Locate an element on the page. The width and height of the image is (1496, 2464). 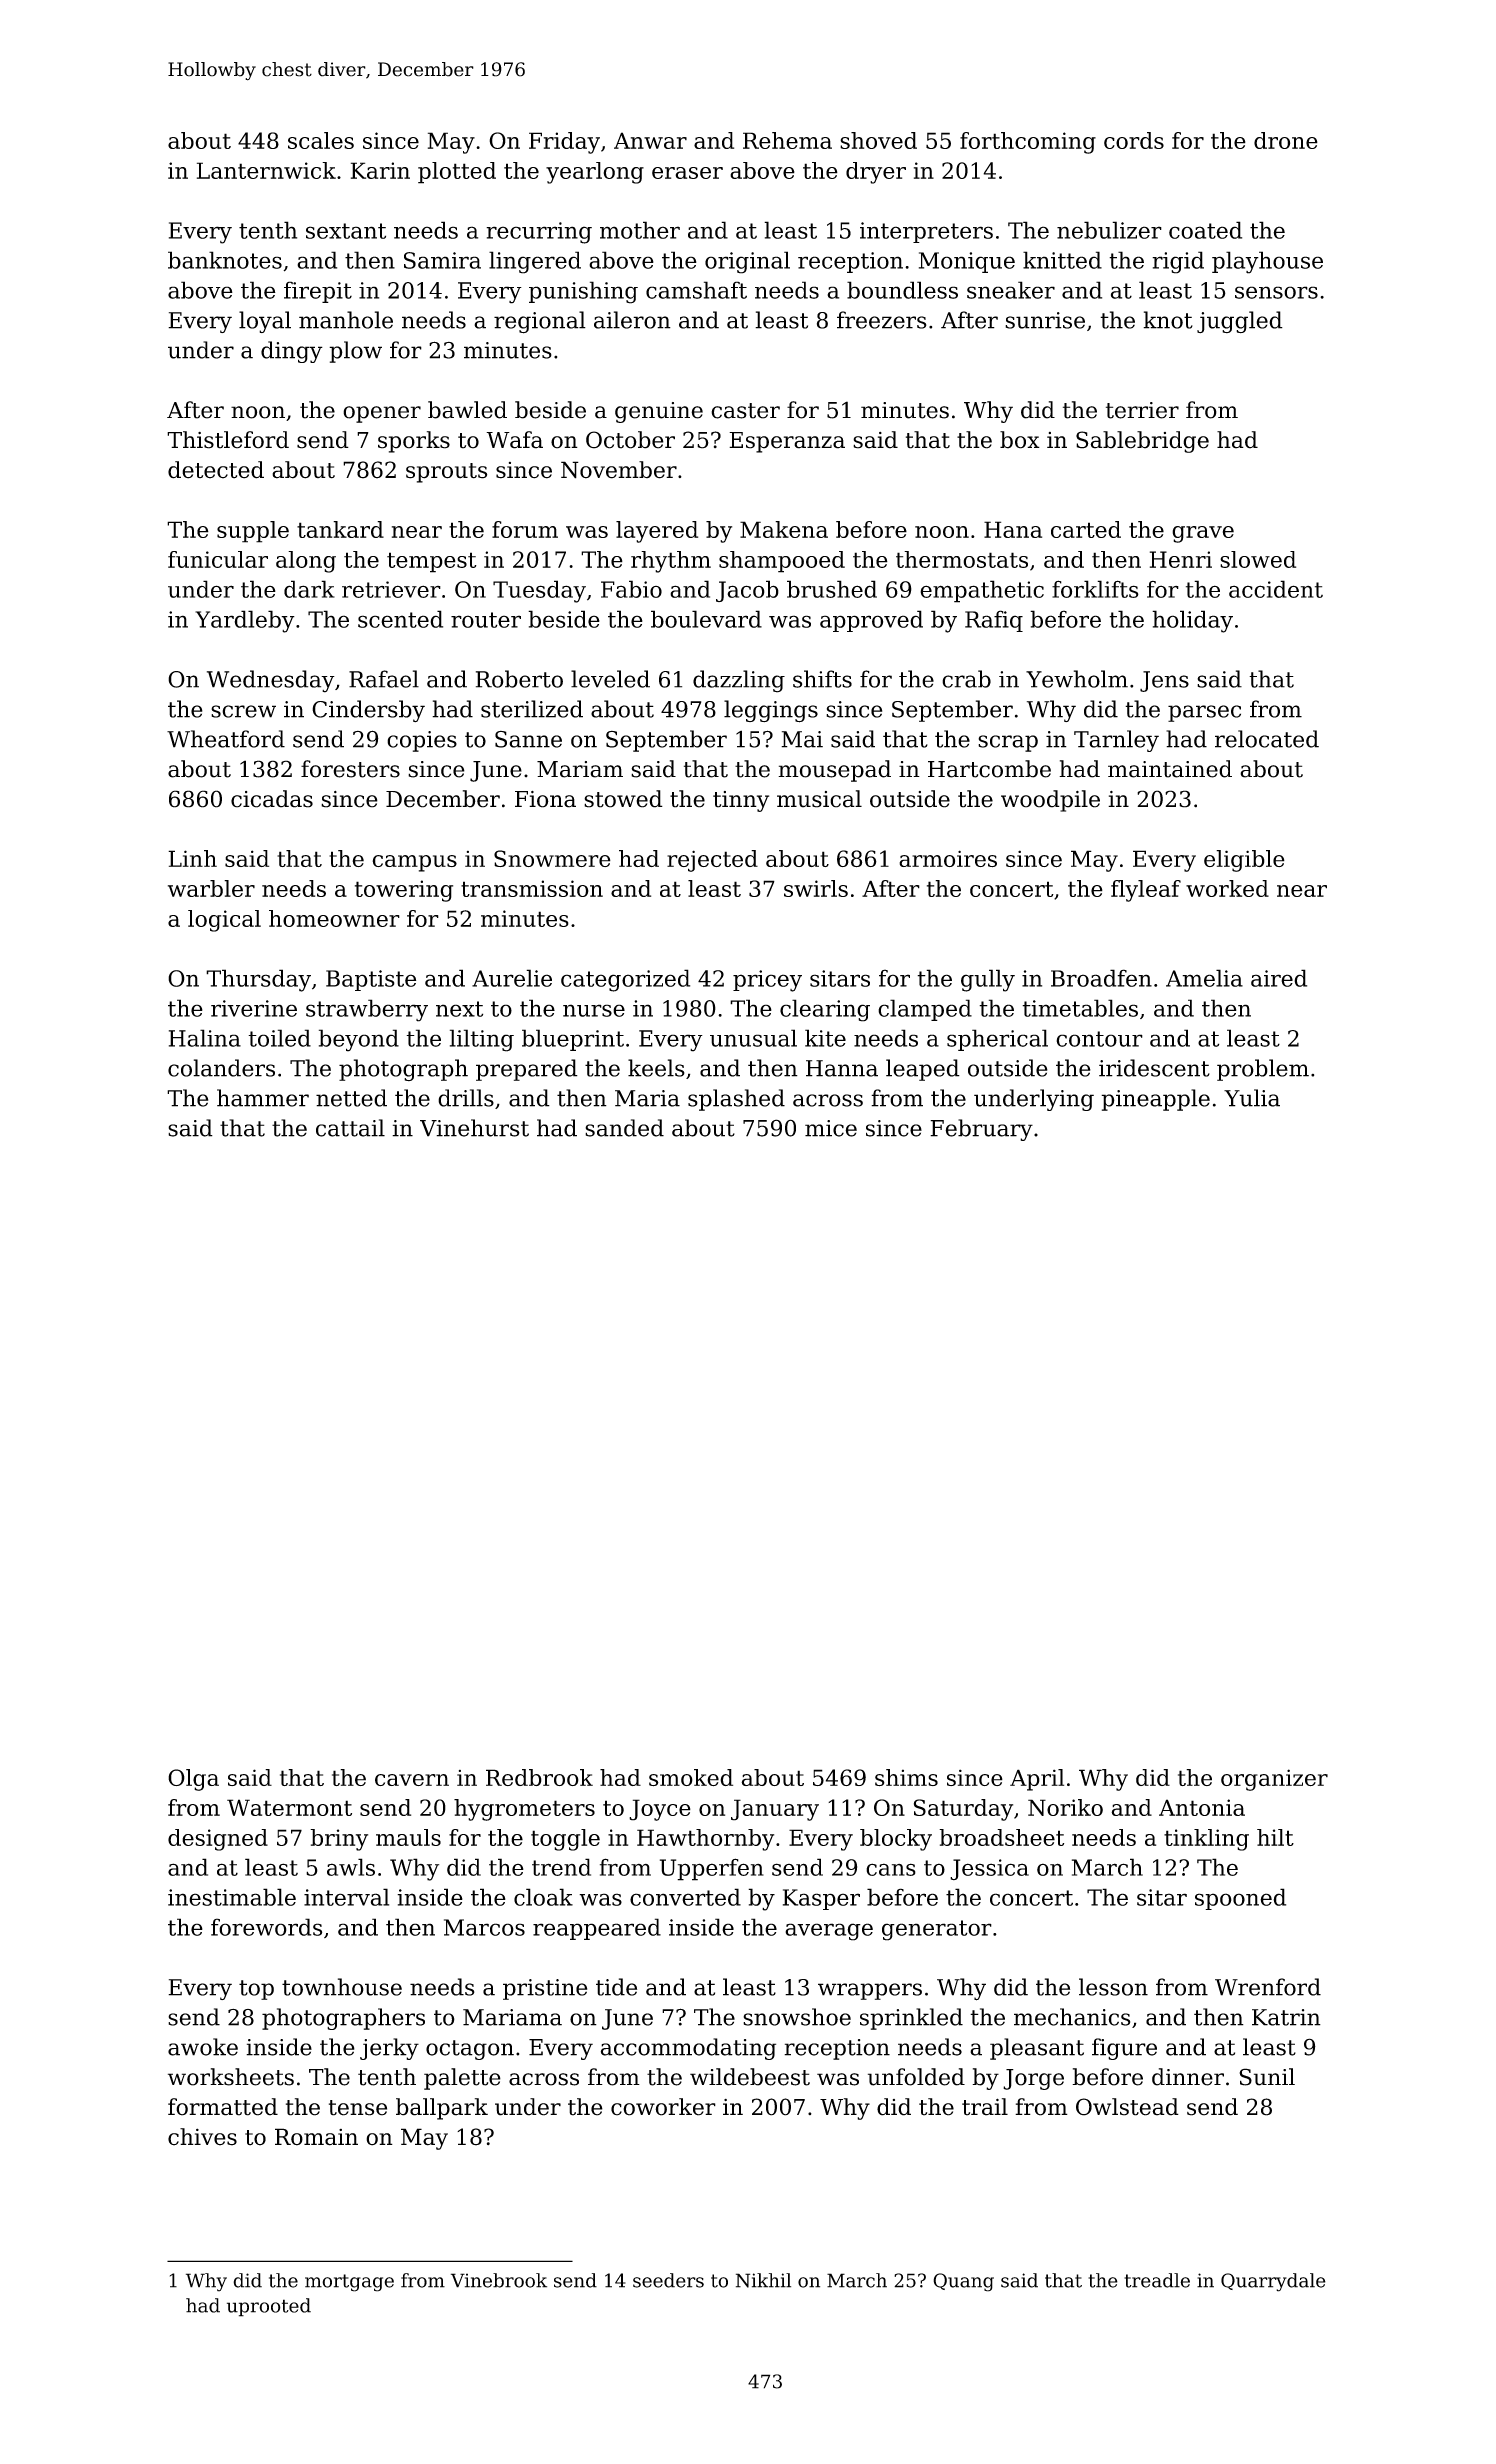
Rafael is located at coordinates (384, 679).
